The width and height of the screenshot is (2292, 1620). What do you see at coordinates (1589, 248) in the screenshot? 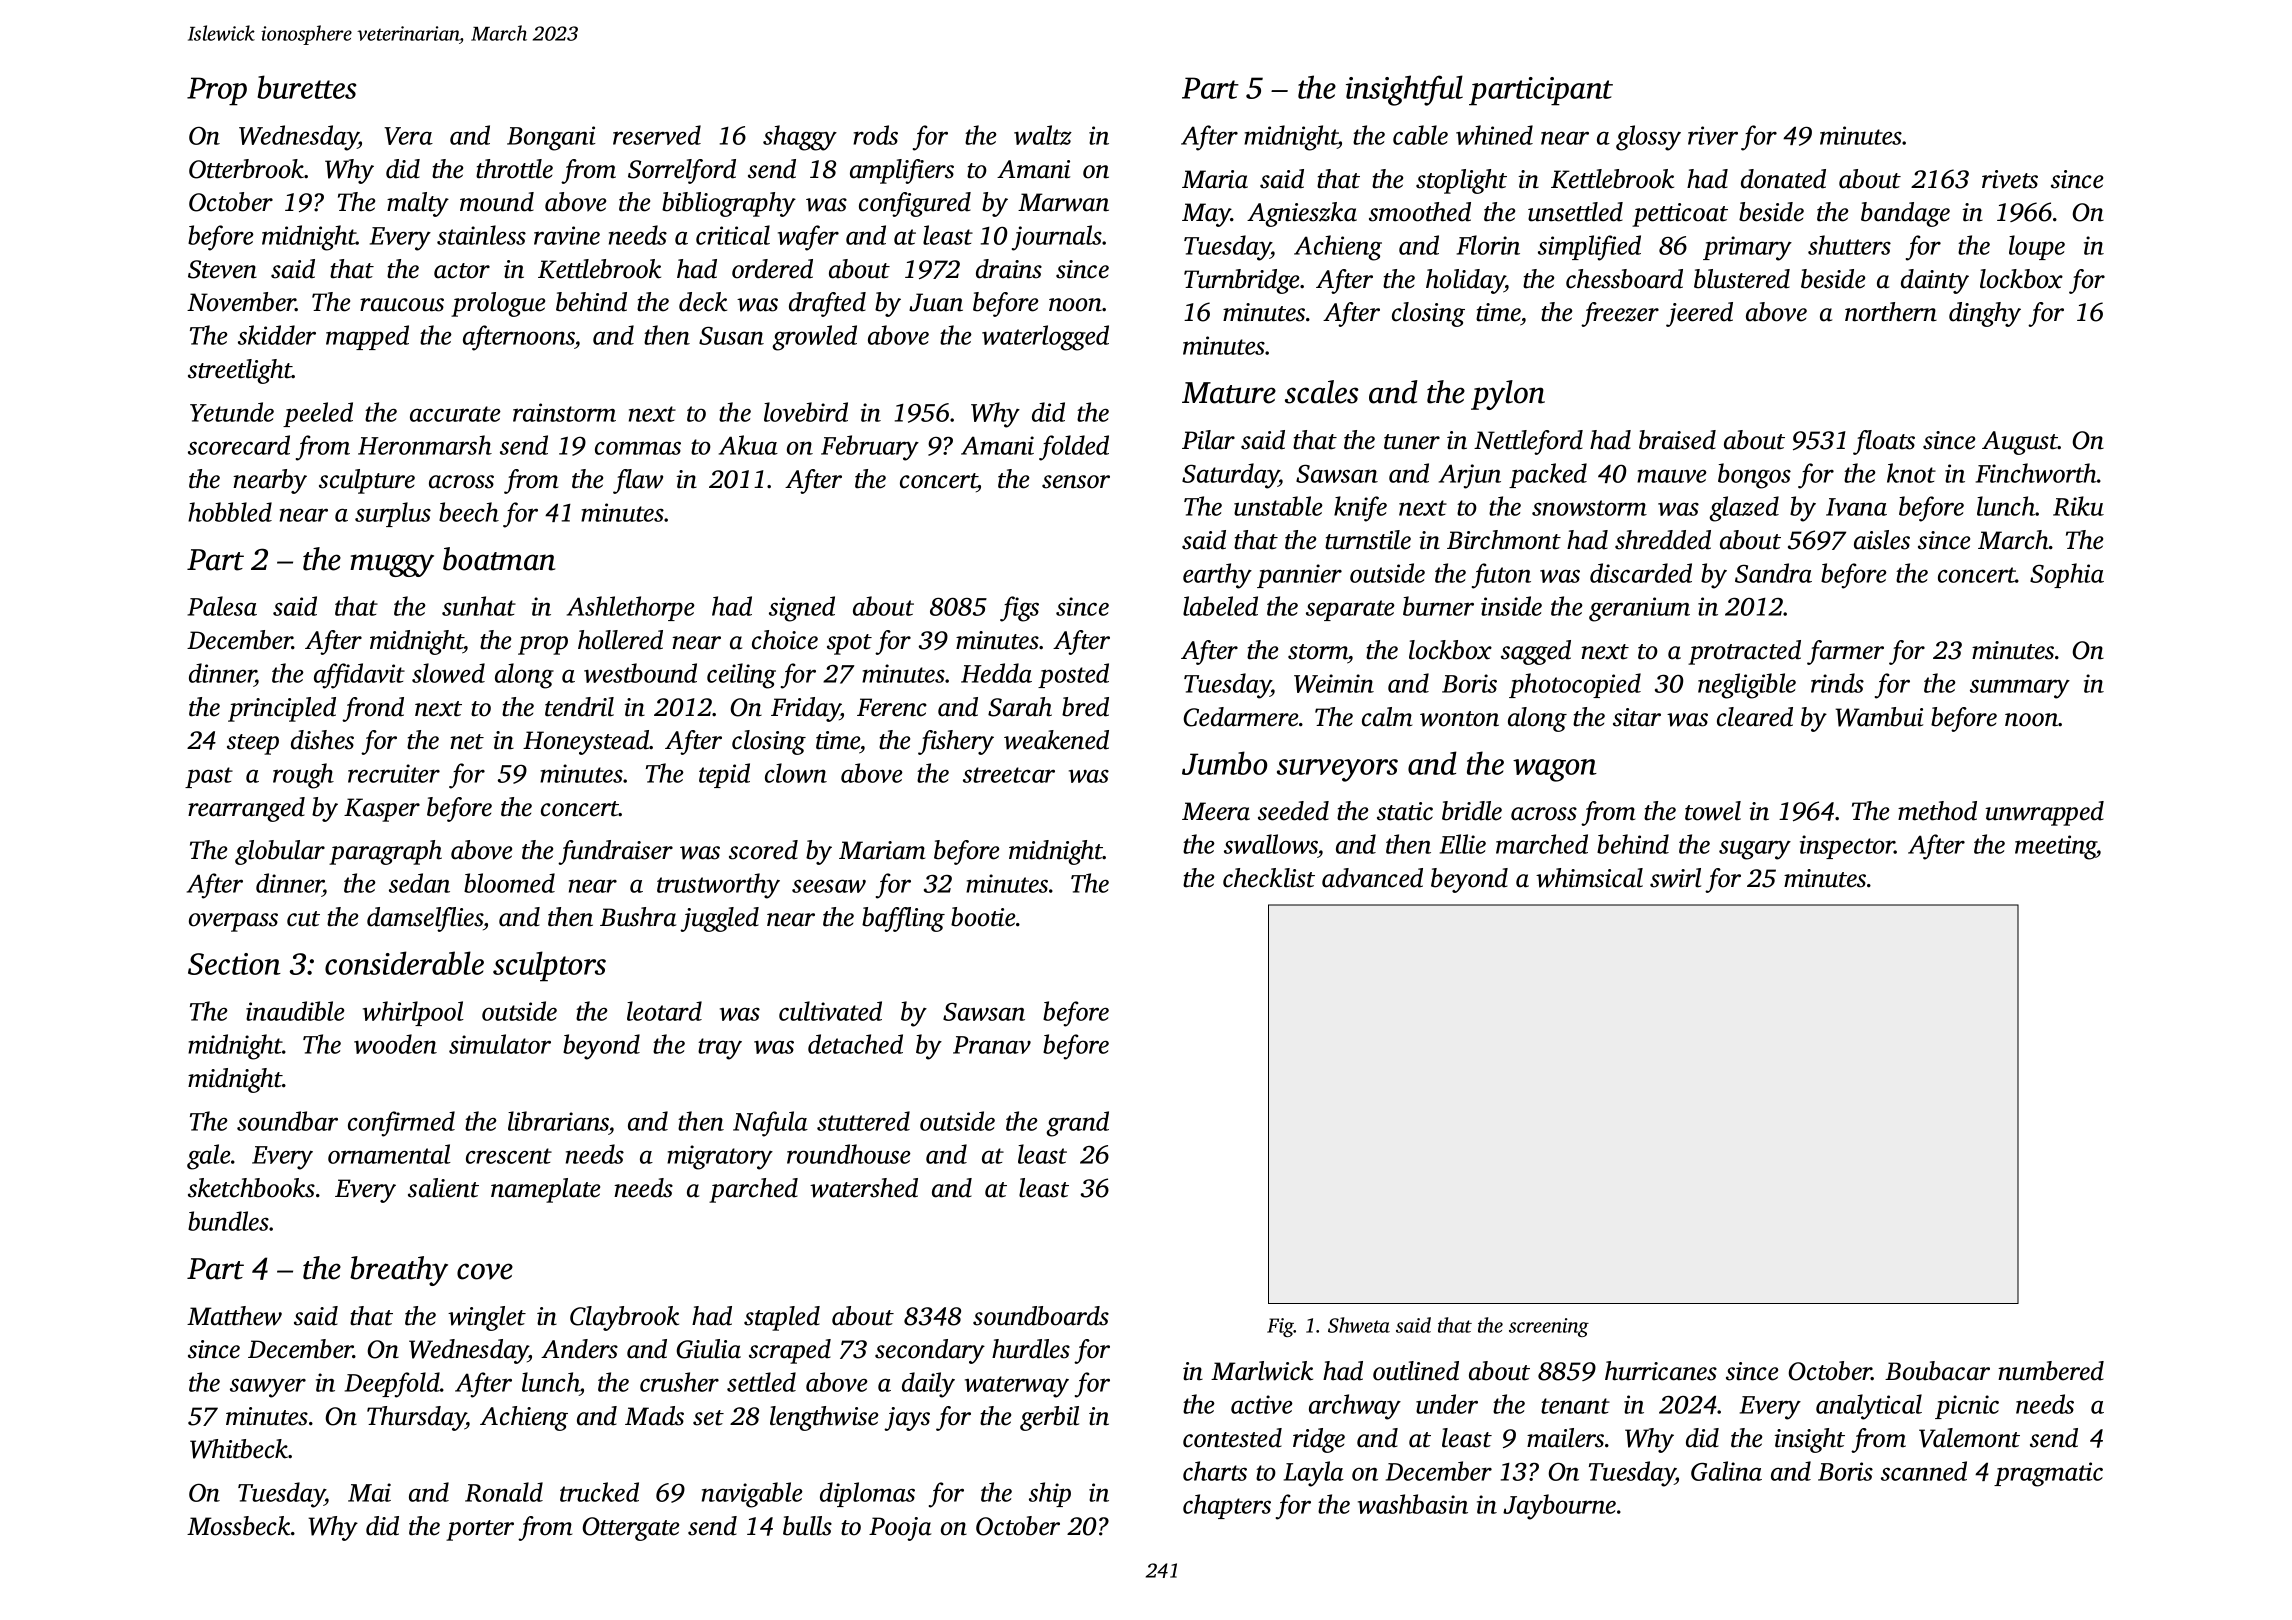
I see `simplified` at bounding box center [1589, 248].
